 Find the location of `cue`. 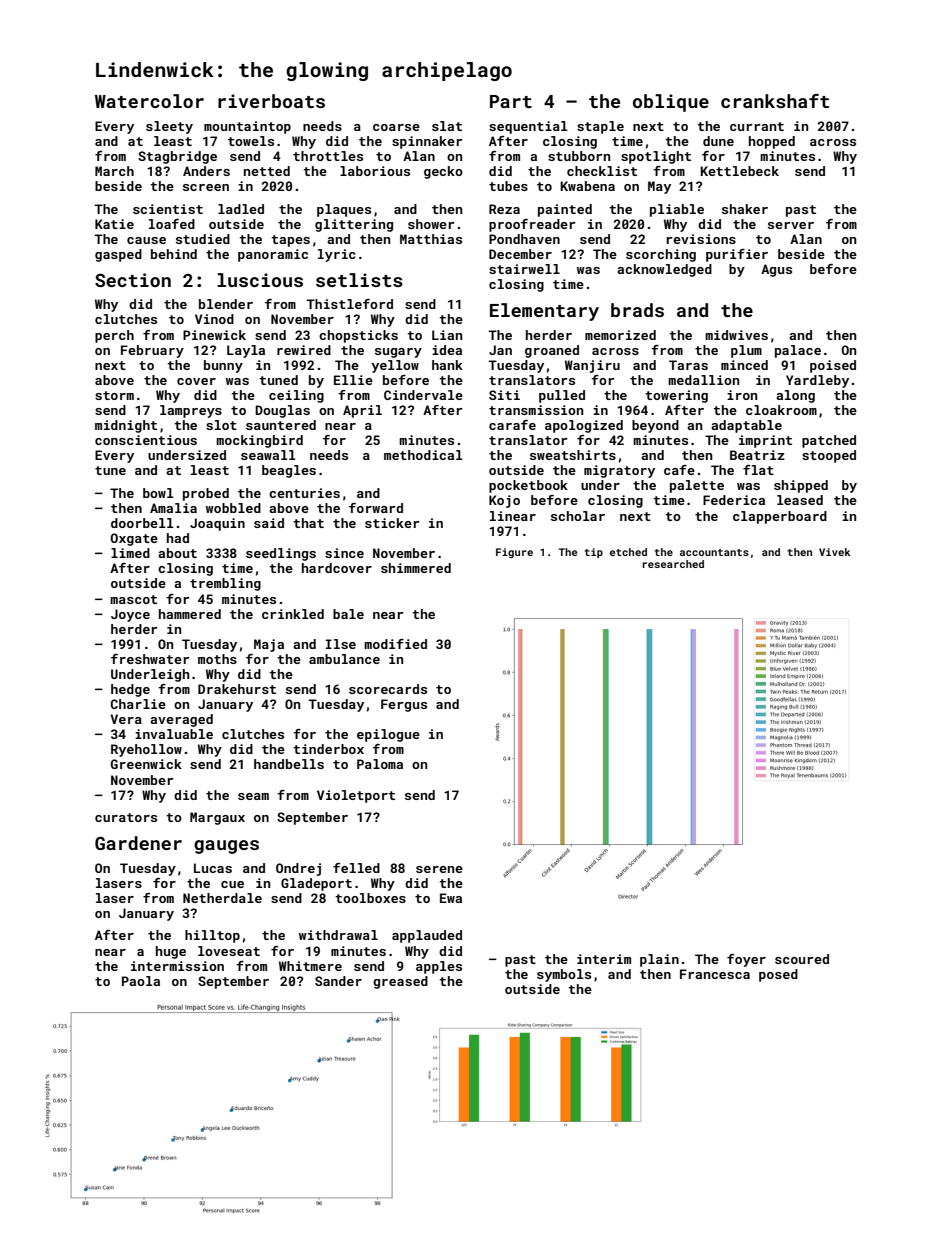

cue is located at coordinates (232, 884).
